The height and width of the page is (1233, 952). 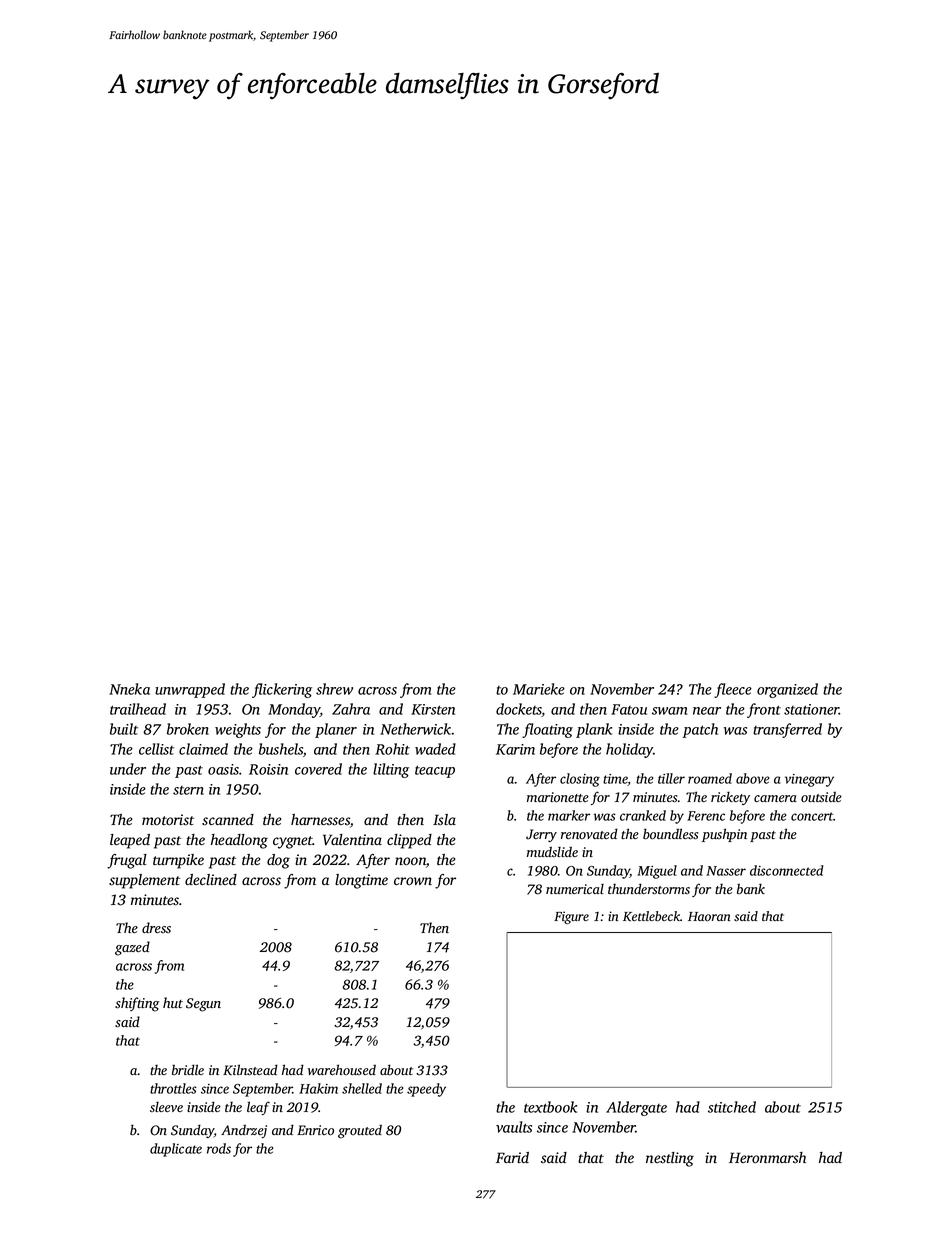 I want to click on fleece, so click(x=733, y=690).
